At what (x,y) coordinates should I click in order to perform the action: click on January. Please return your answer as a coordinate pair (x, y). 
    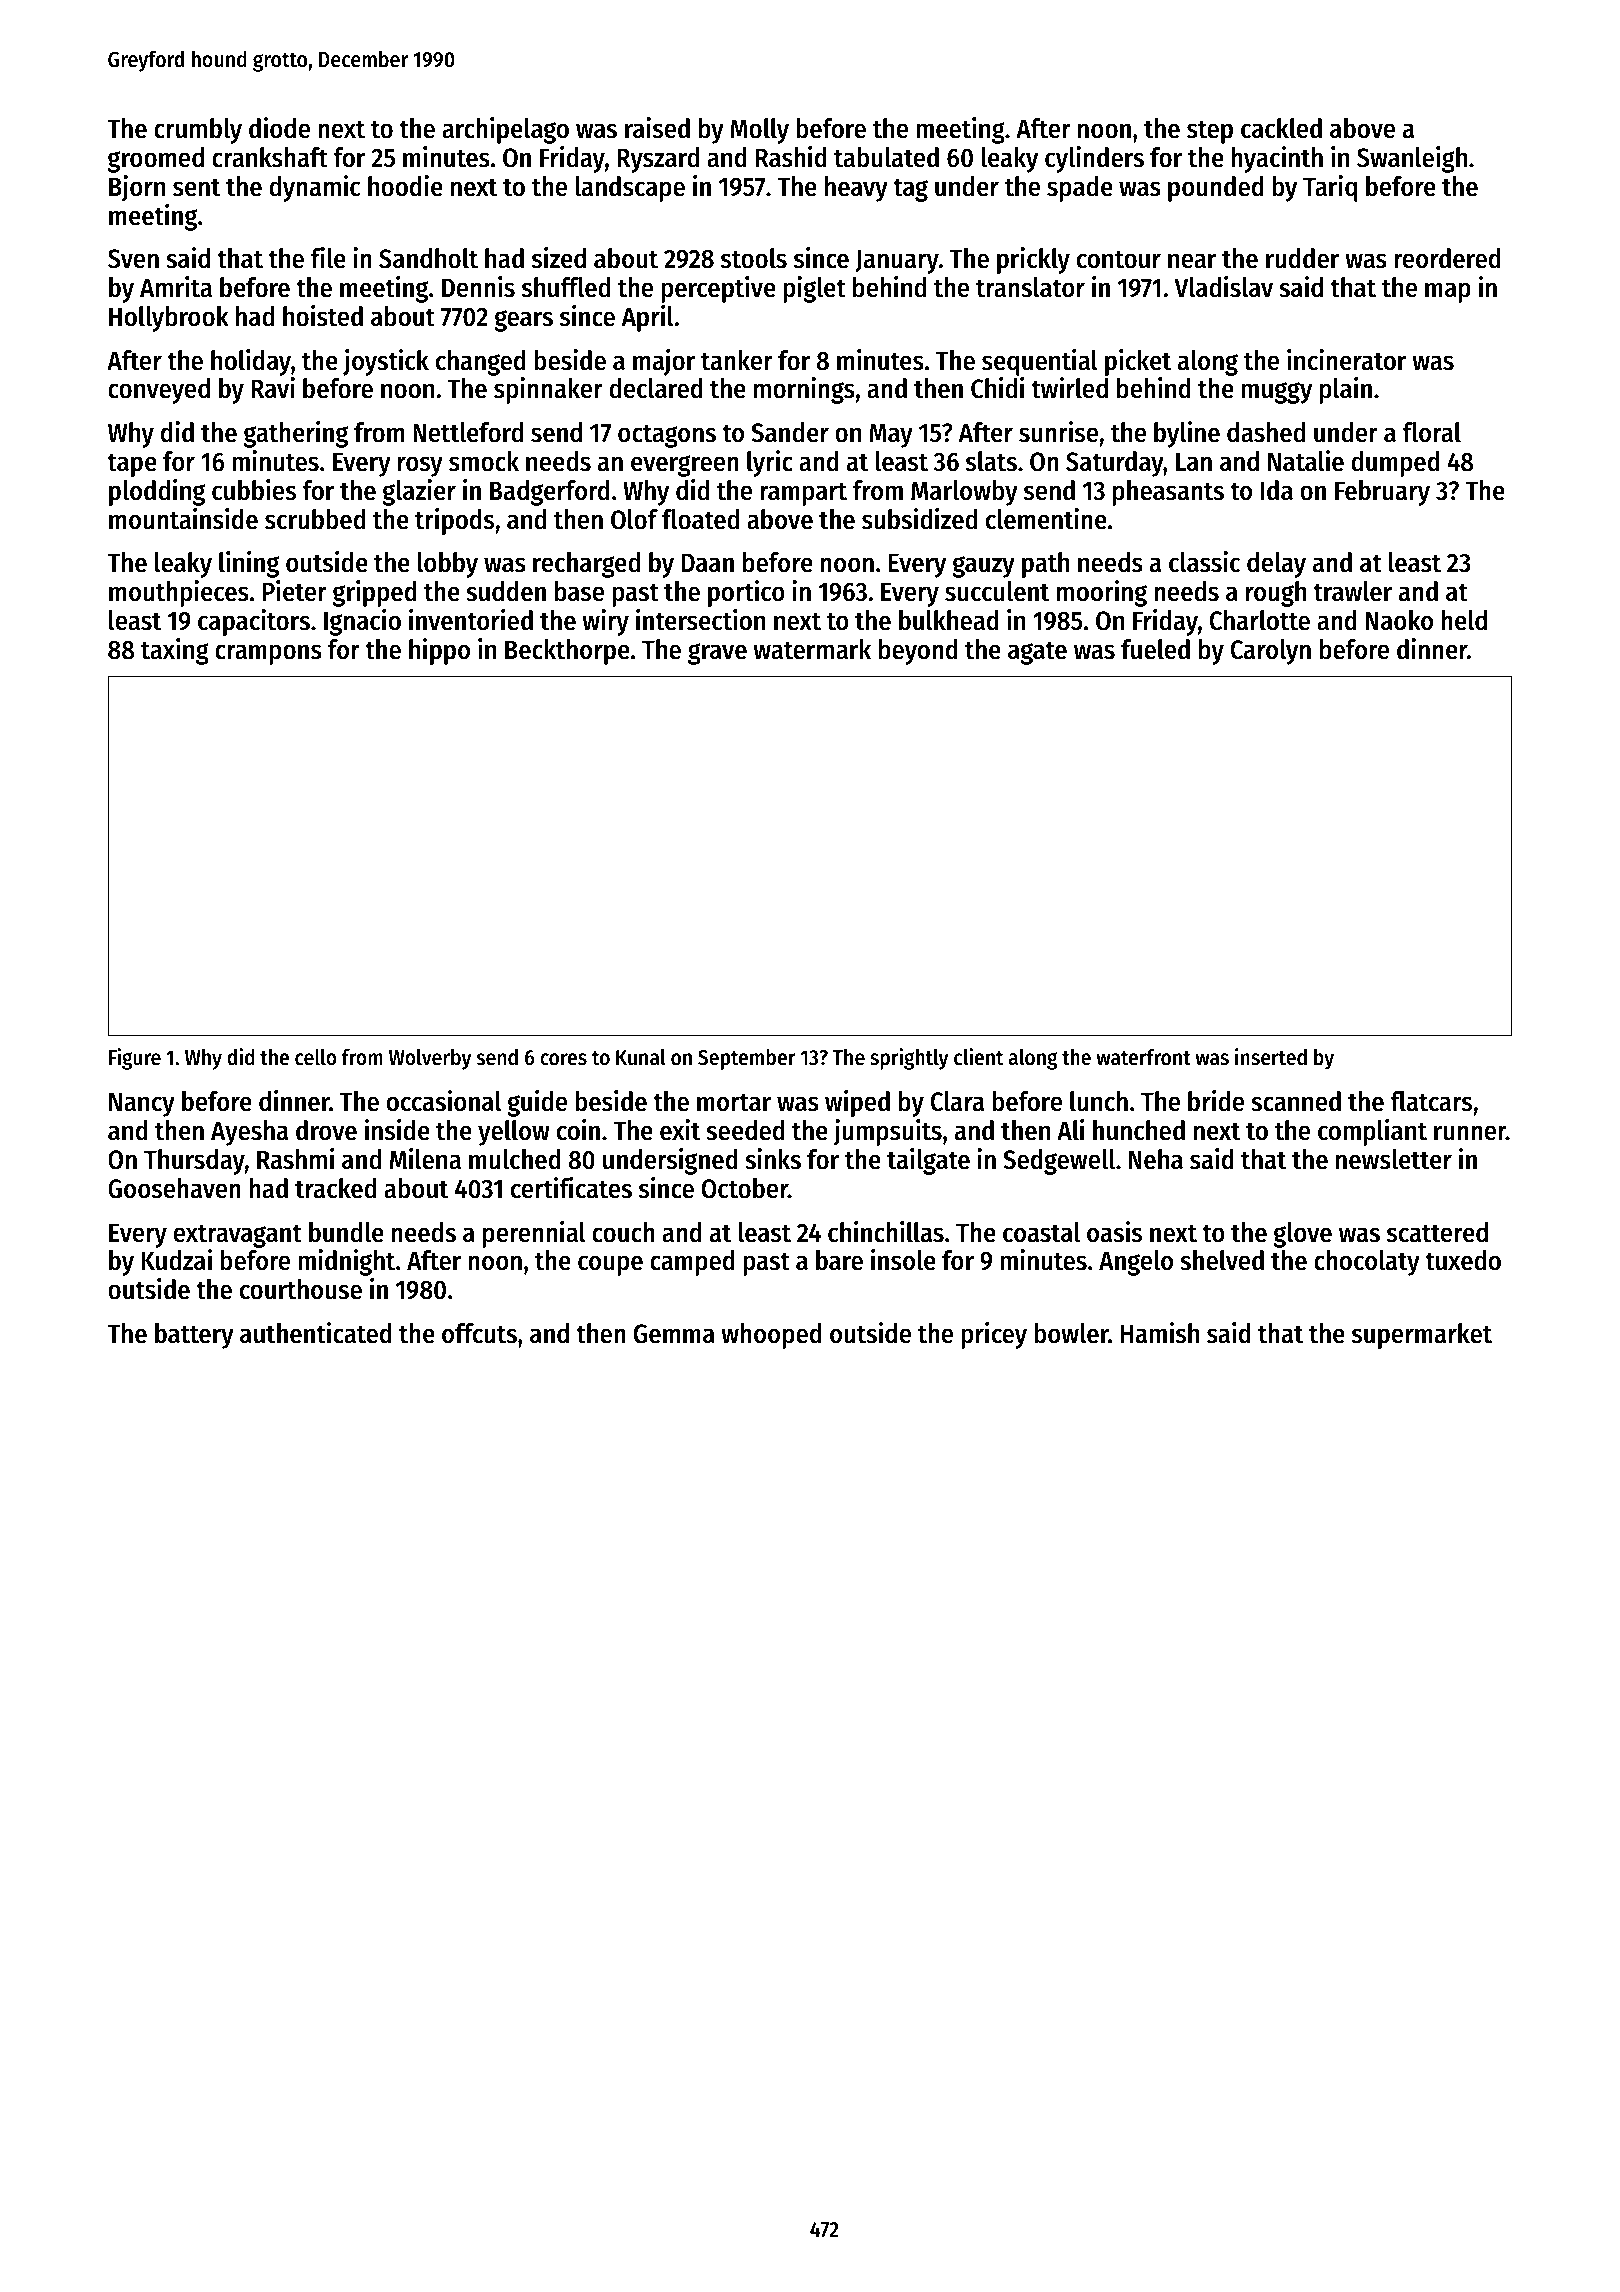
    Looking at the image, I should click on (897, 261).
